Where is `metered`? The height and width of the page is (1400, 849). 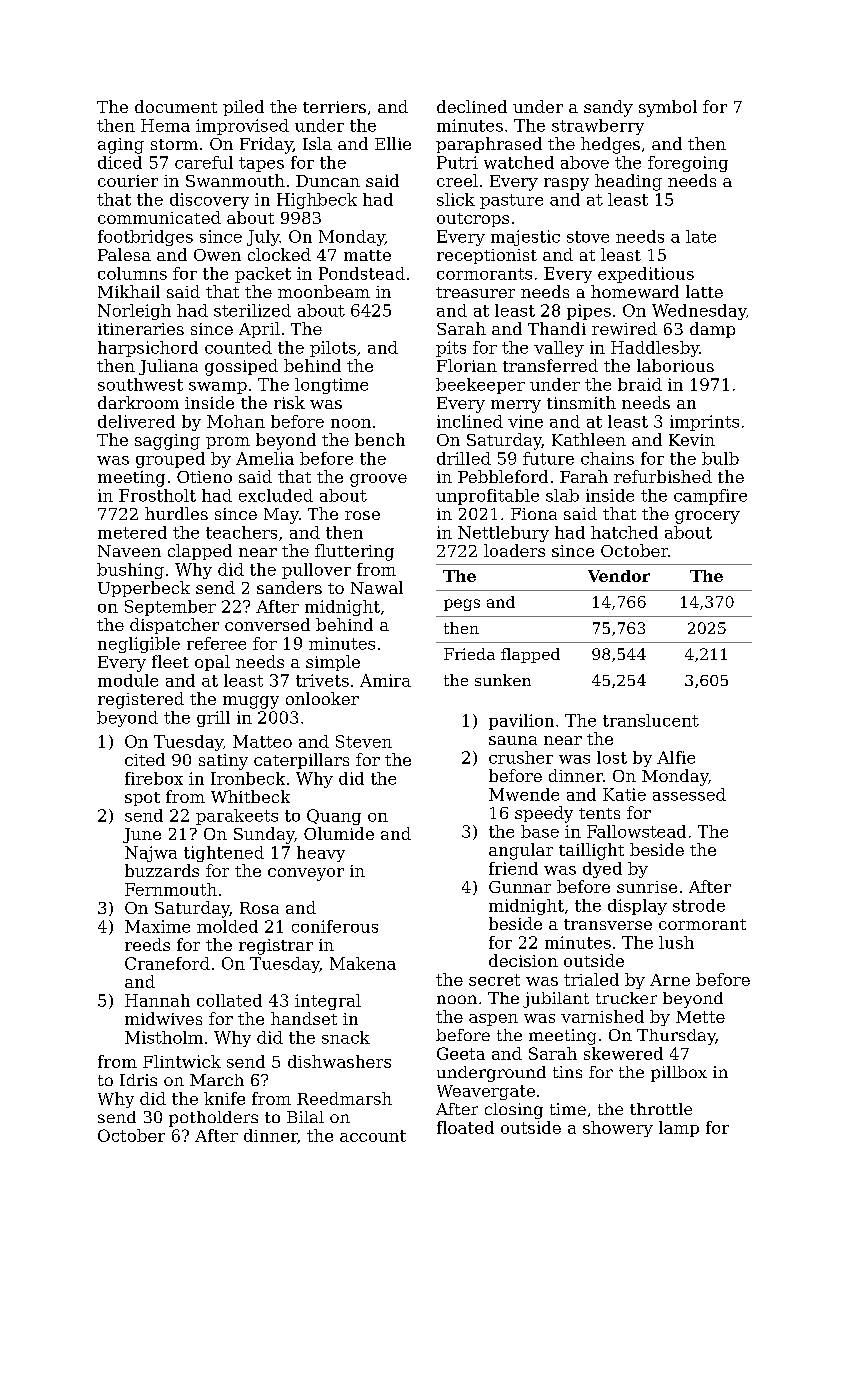 metered is located at coordinates (132, 532).
